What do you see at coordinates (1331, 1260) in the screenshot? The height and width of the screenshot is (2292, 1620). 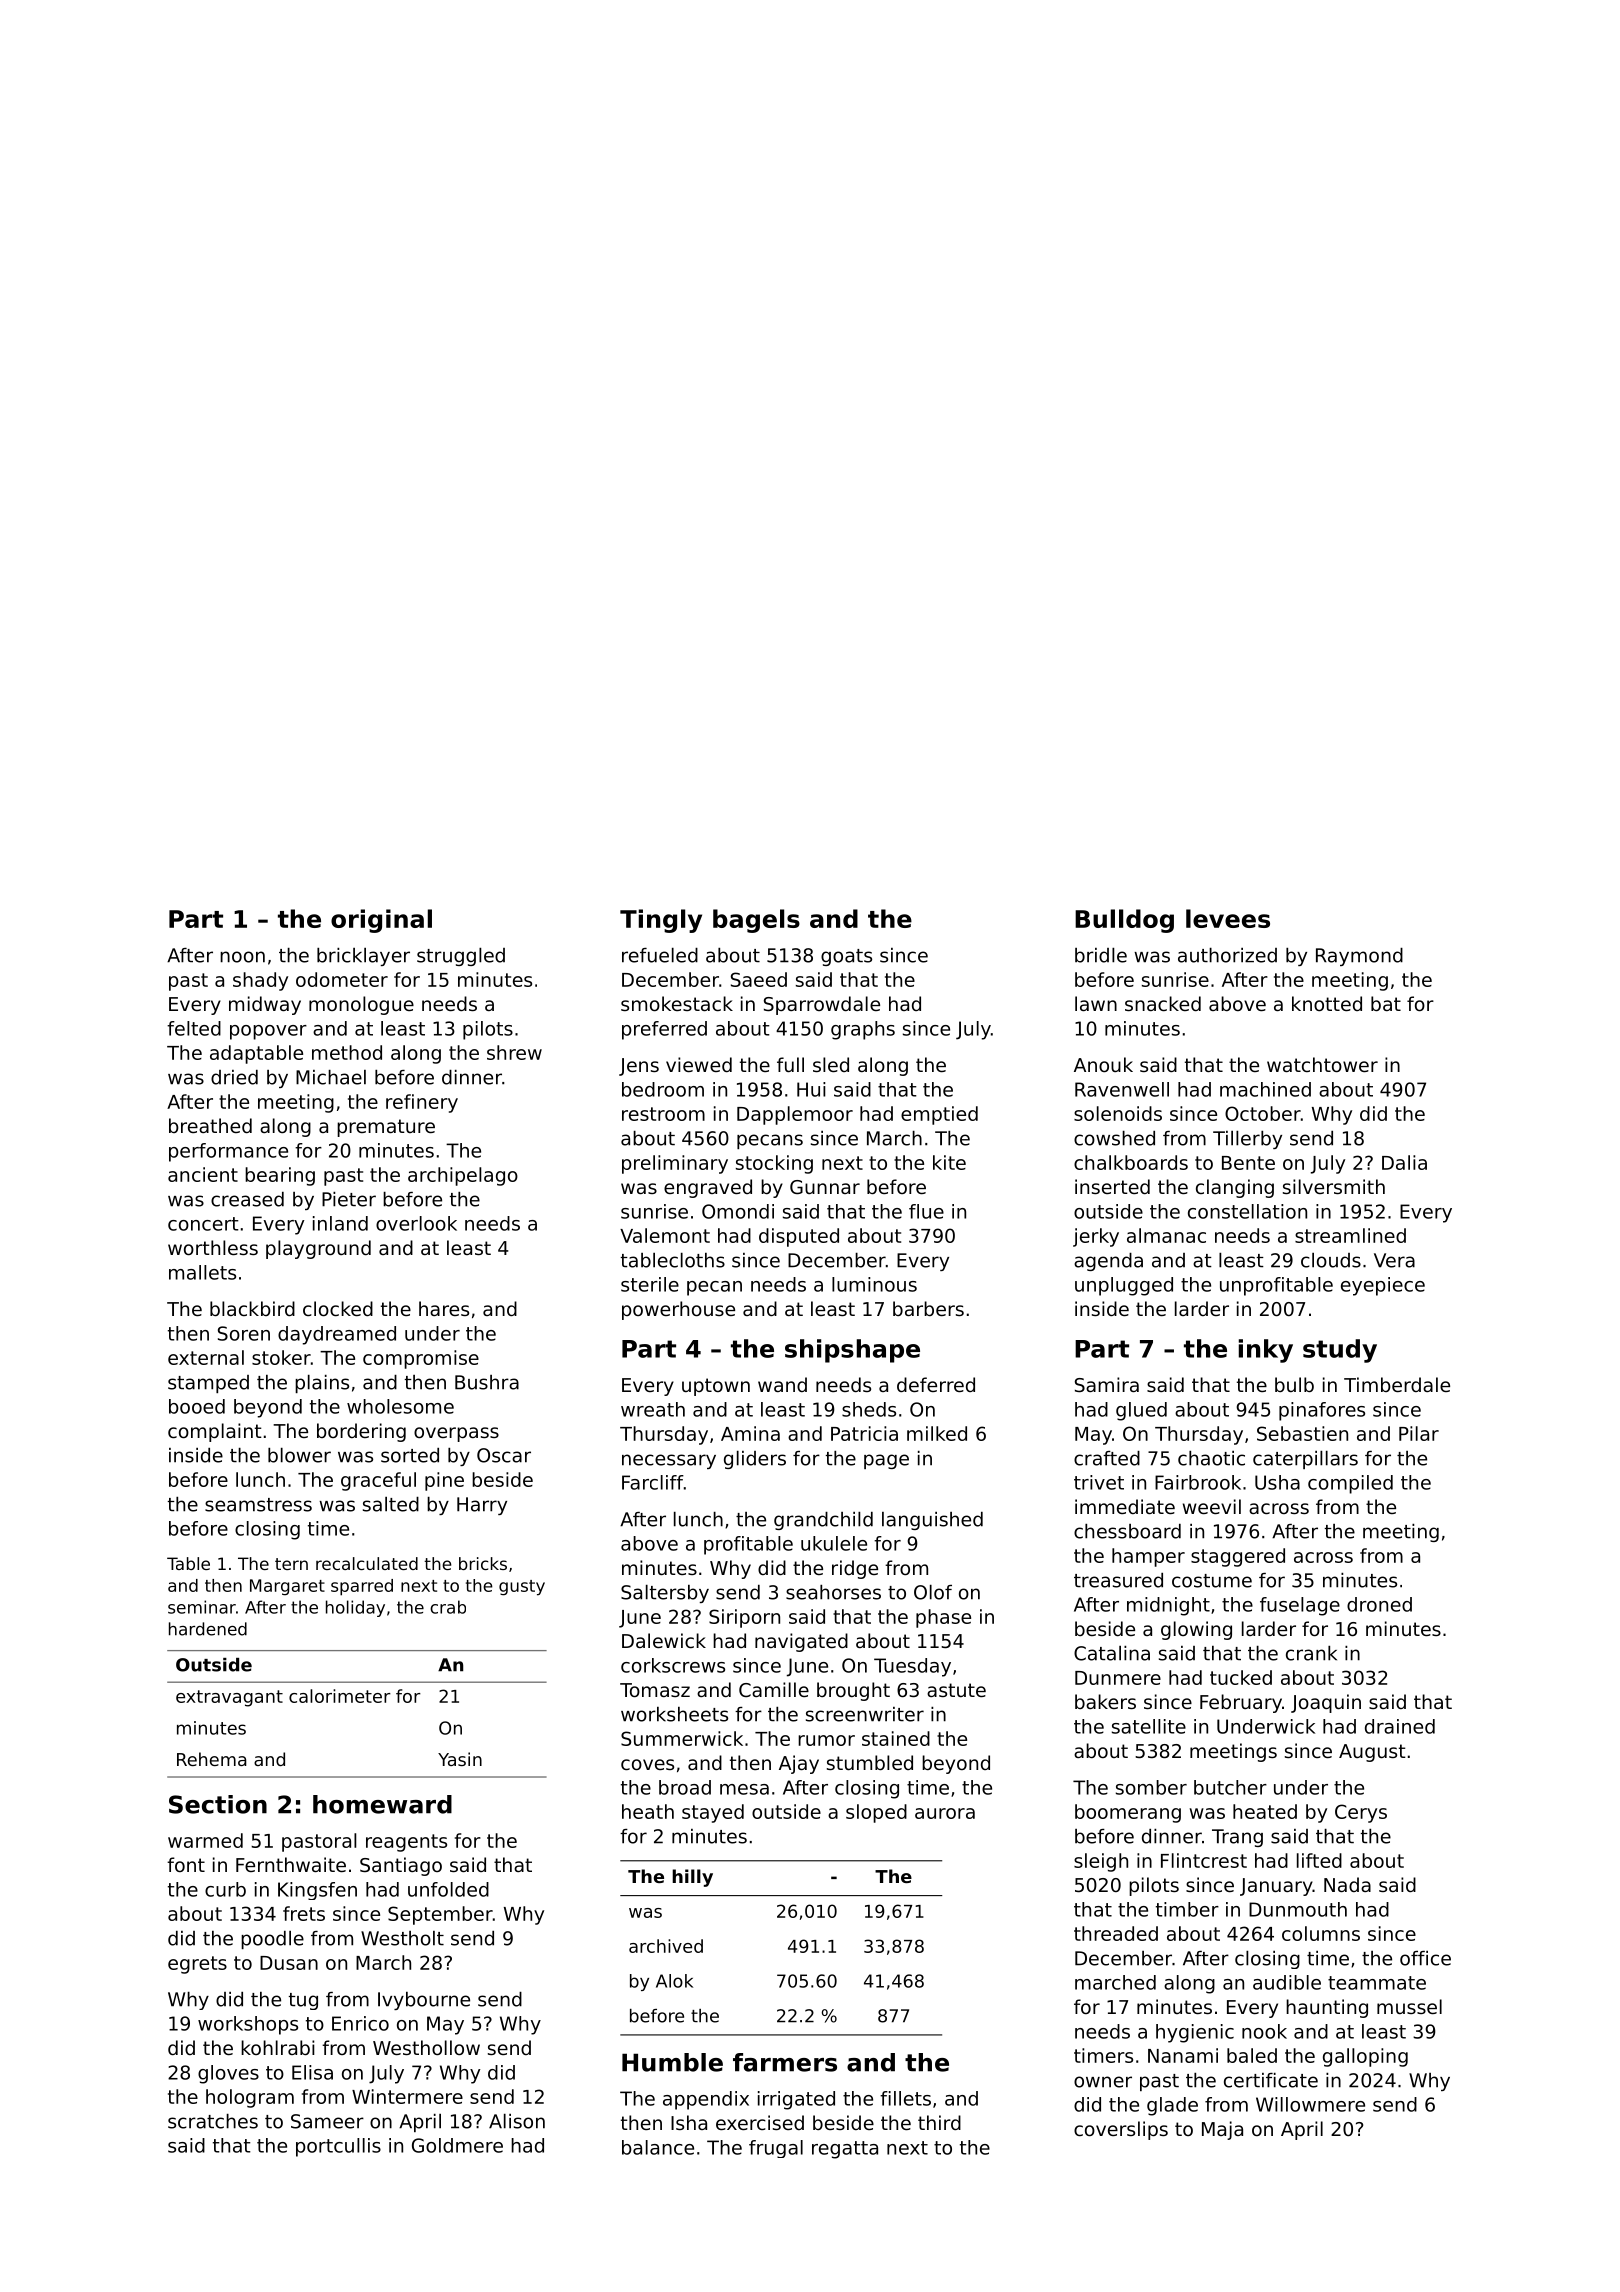 I see `clouds` at bounding box center [1331, 1260].
